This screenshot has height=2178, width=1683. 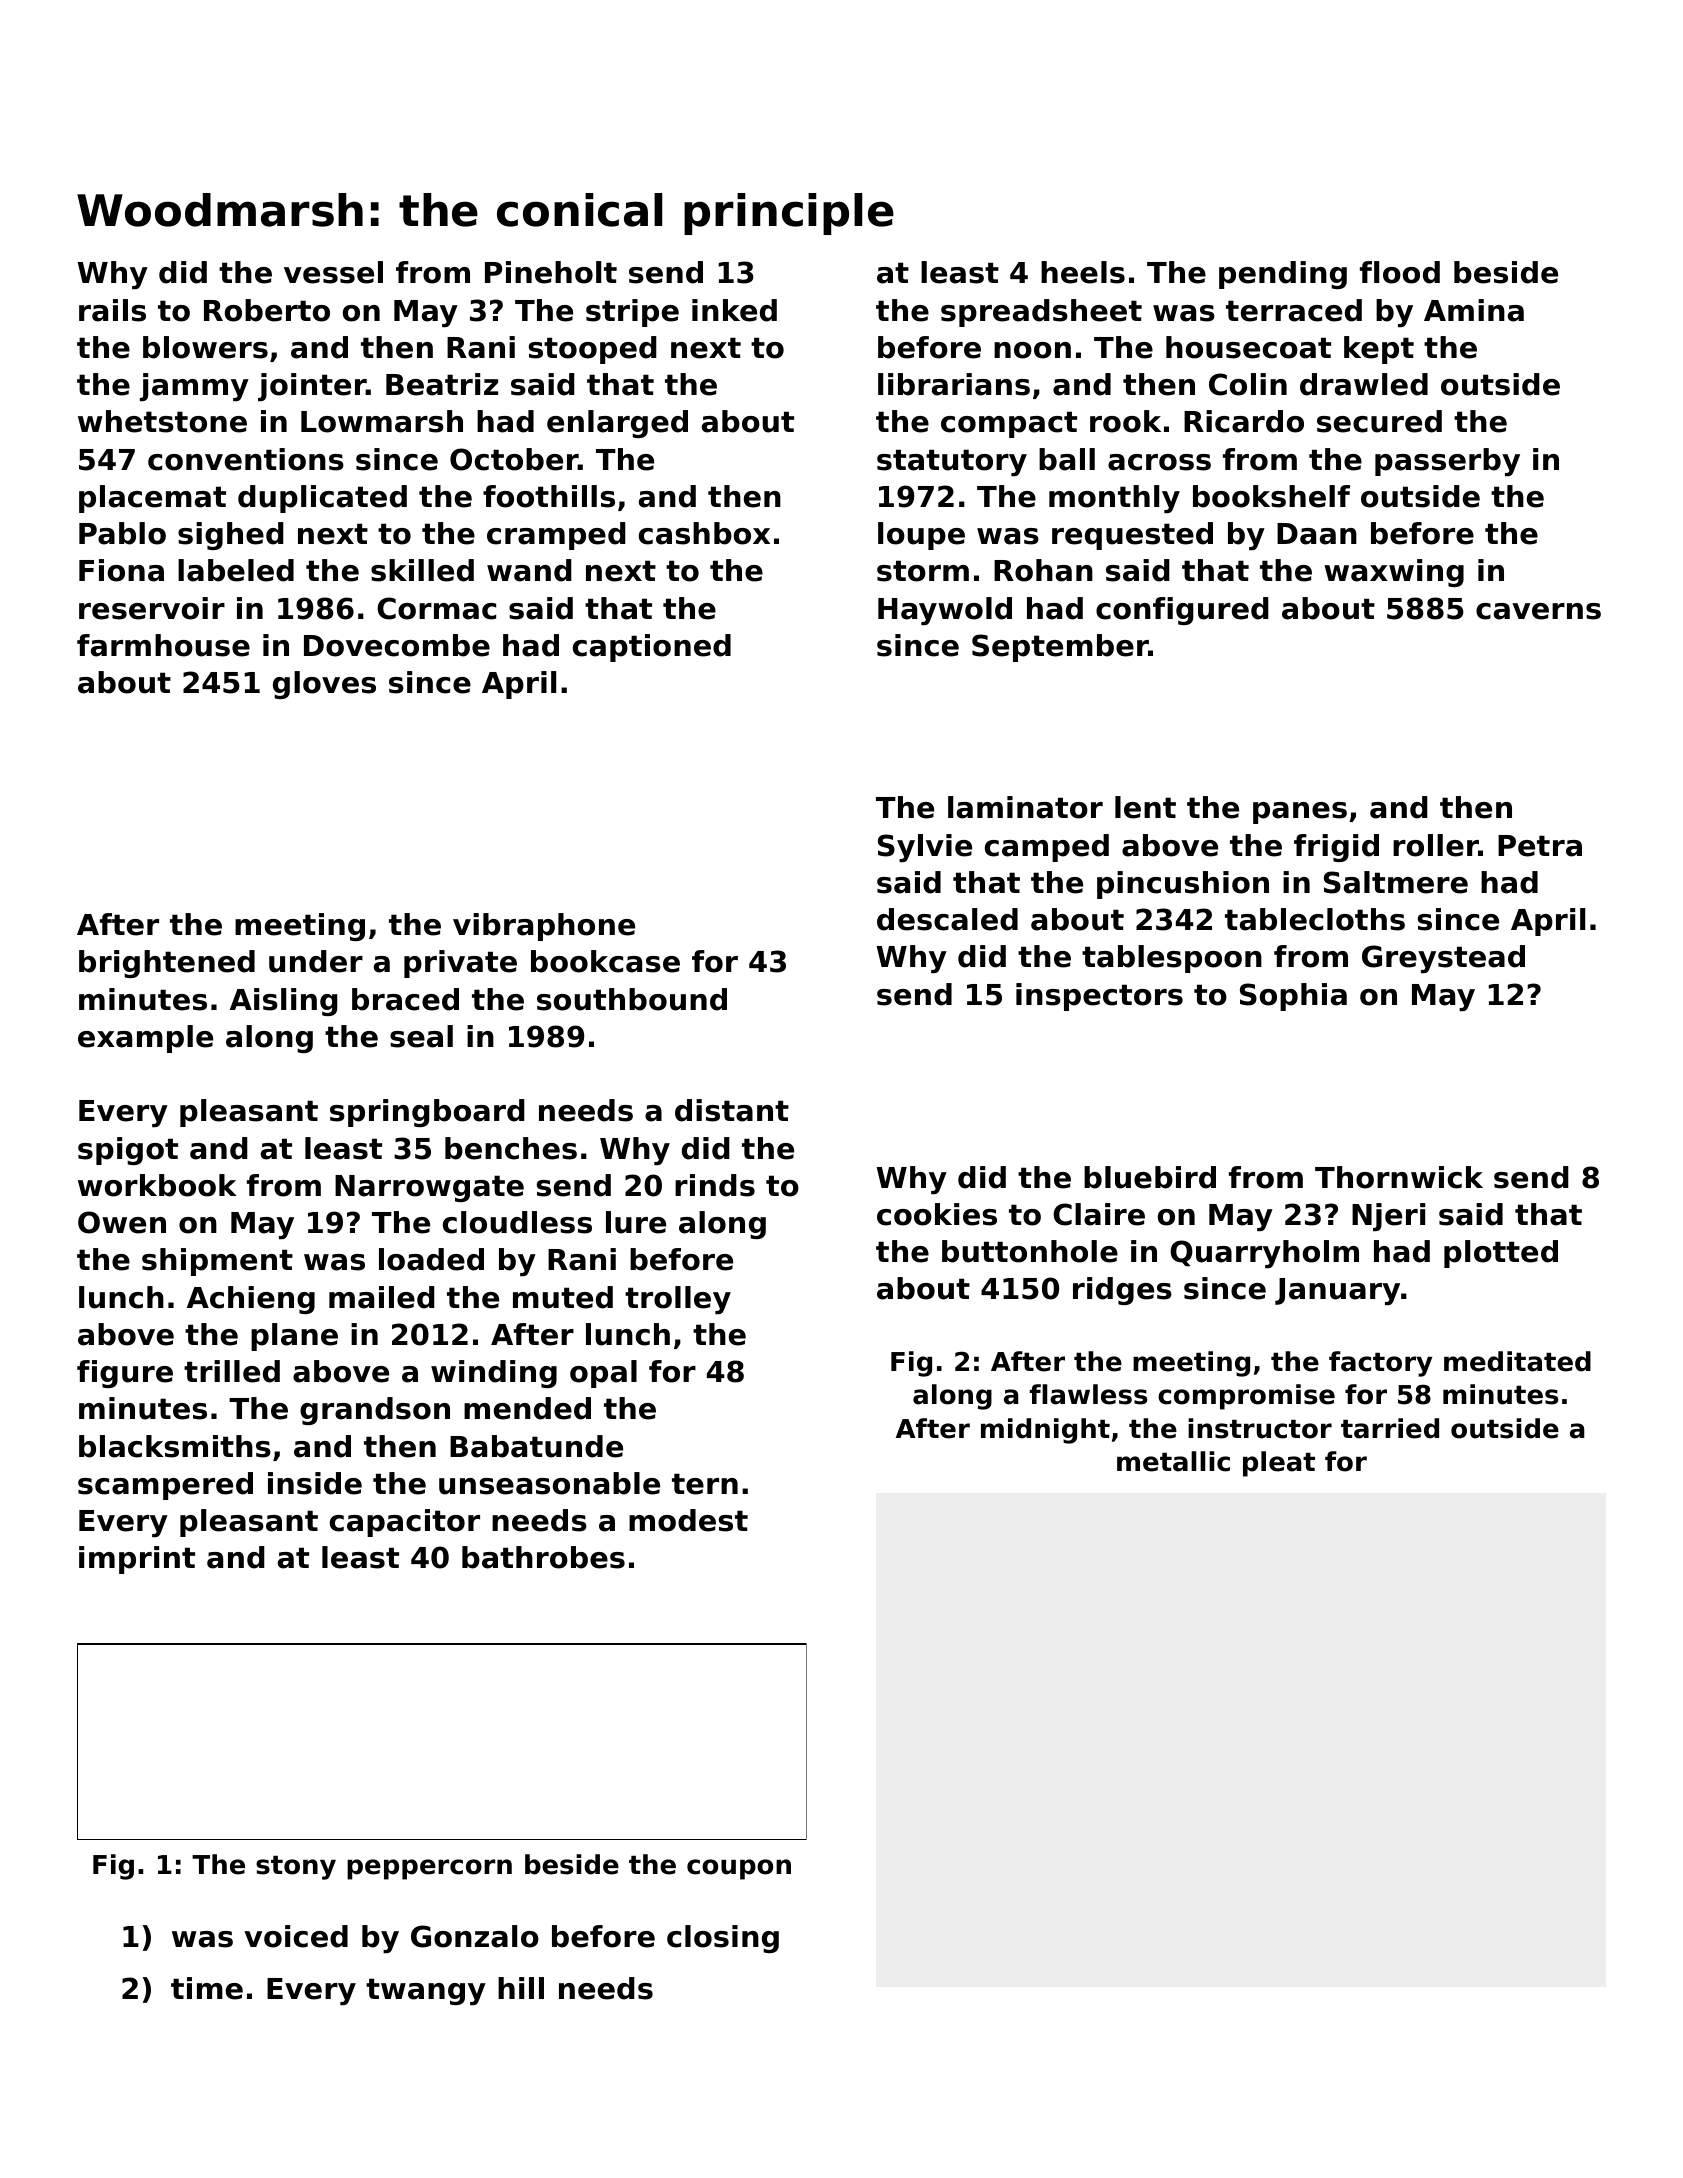 What do you see at coordinates (426, 1991) in the screenshot?
I see `twangy` at bounding box center [426, 1991].
